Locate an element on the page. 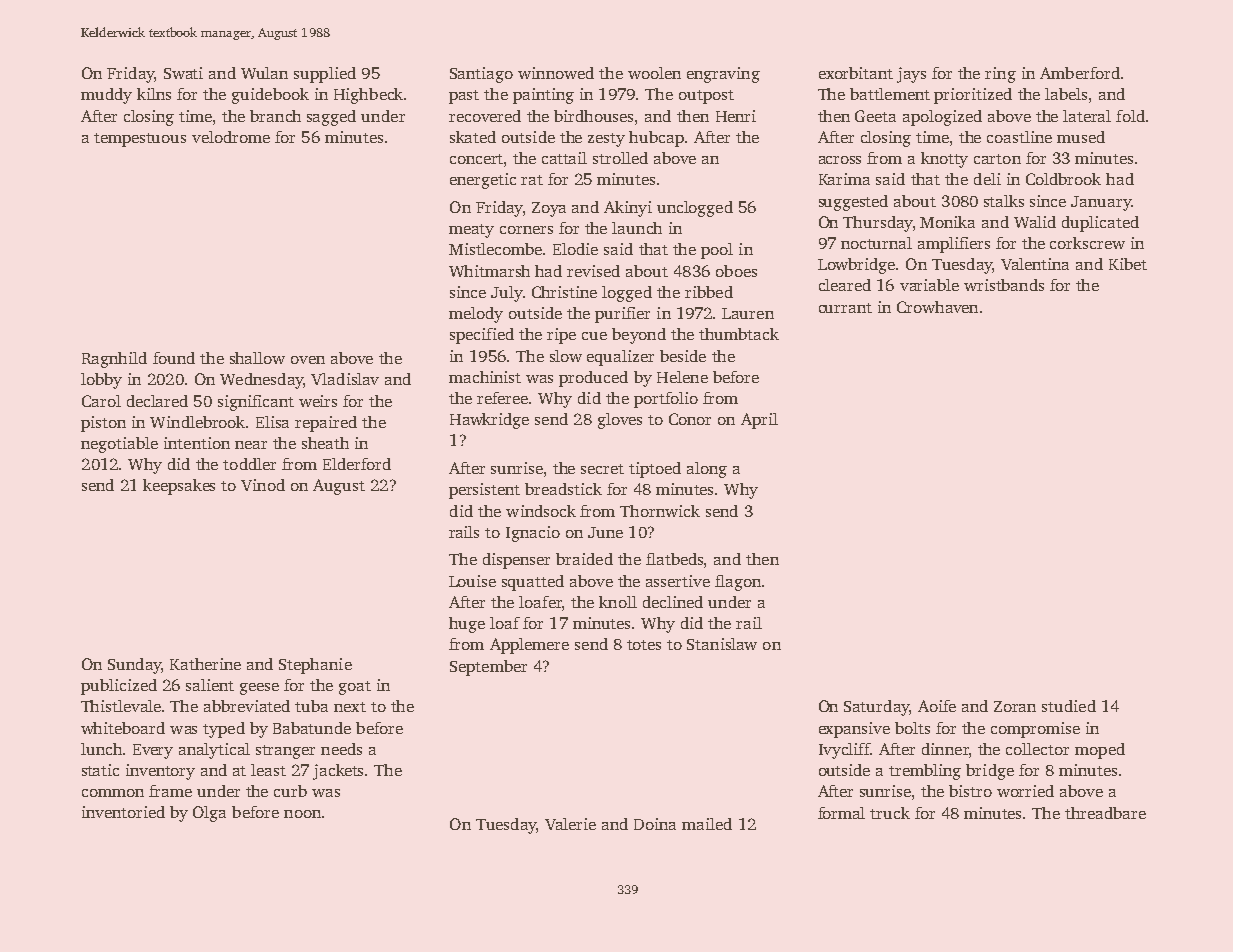 The width and height of the image is (1233, 952). threadbare is located at coordinates (1105, 813).
